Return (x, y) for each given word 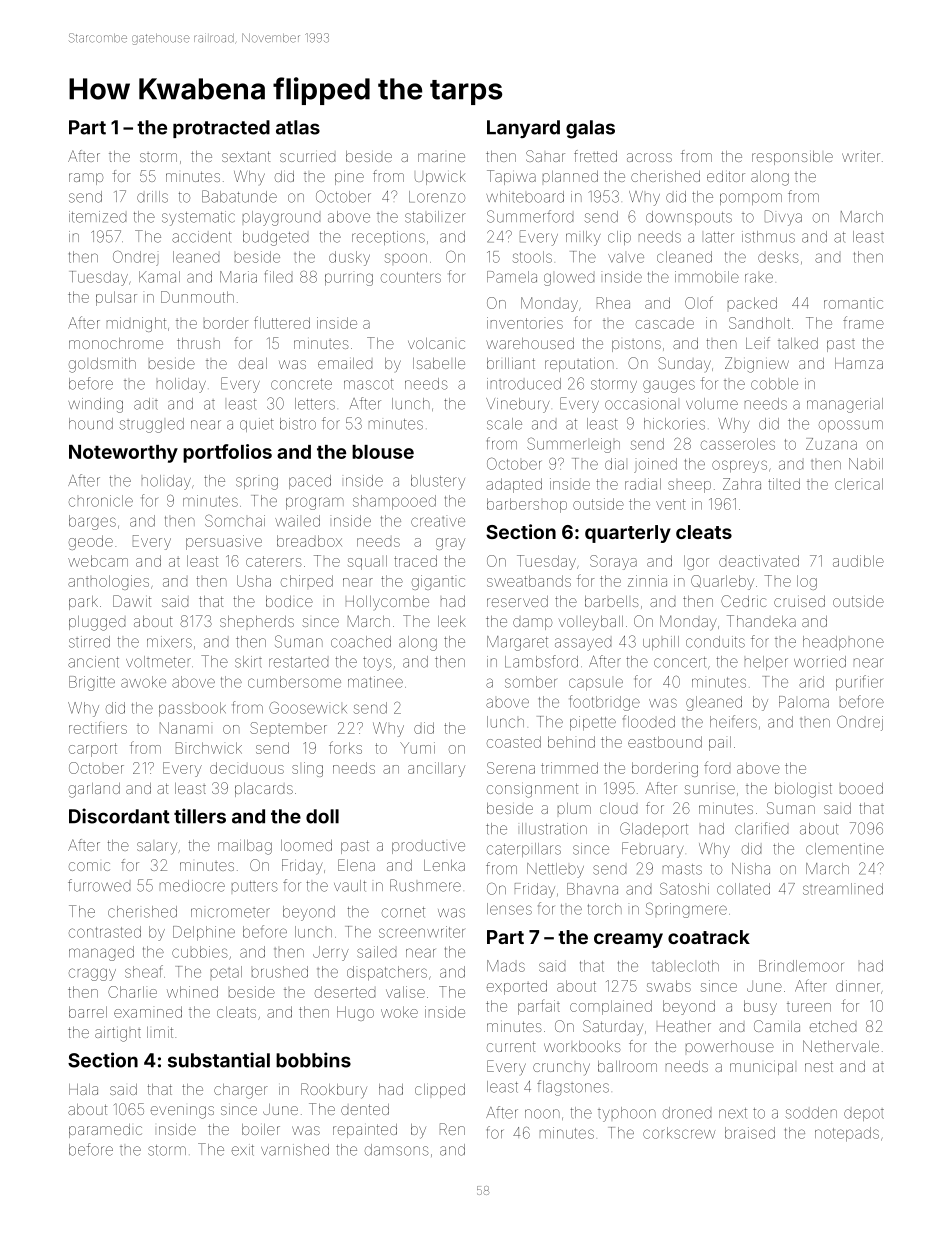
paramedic (105, 1131)
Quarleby (722, 582)
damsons (396, 1150)
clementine (845, 849)
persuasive (224, 542)
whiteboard (525, 197)
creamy (628, 940)
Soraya (613, 562)
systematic (198, 218)
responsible (792, 158)
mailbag (245, 847)
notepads (847, 1134)
